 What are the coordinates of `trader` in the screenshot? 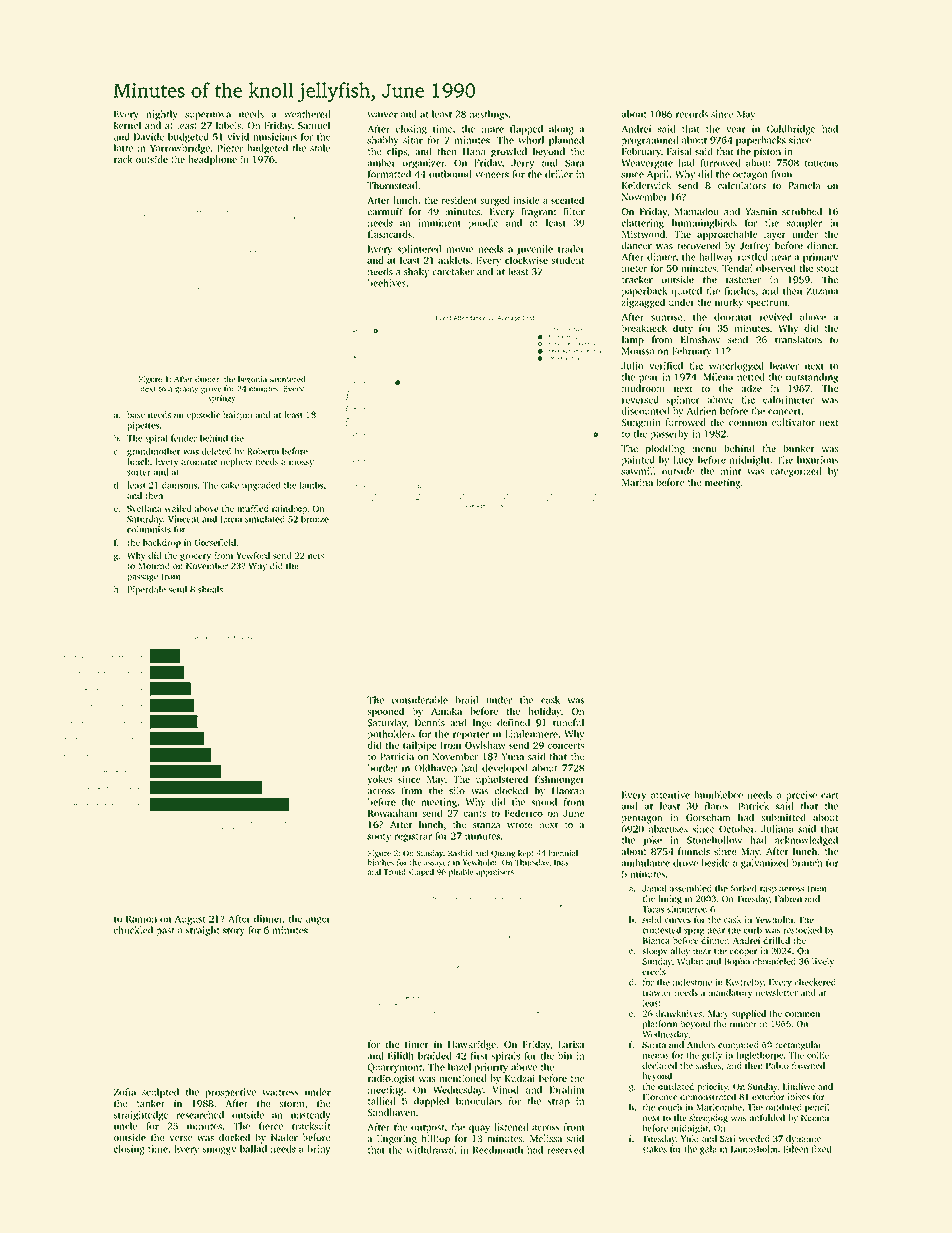 It's located at (571, 249).
